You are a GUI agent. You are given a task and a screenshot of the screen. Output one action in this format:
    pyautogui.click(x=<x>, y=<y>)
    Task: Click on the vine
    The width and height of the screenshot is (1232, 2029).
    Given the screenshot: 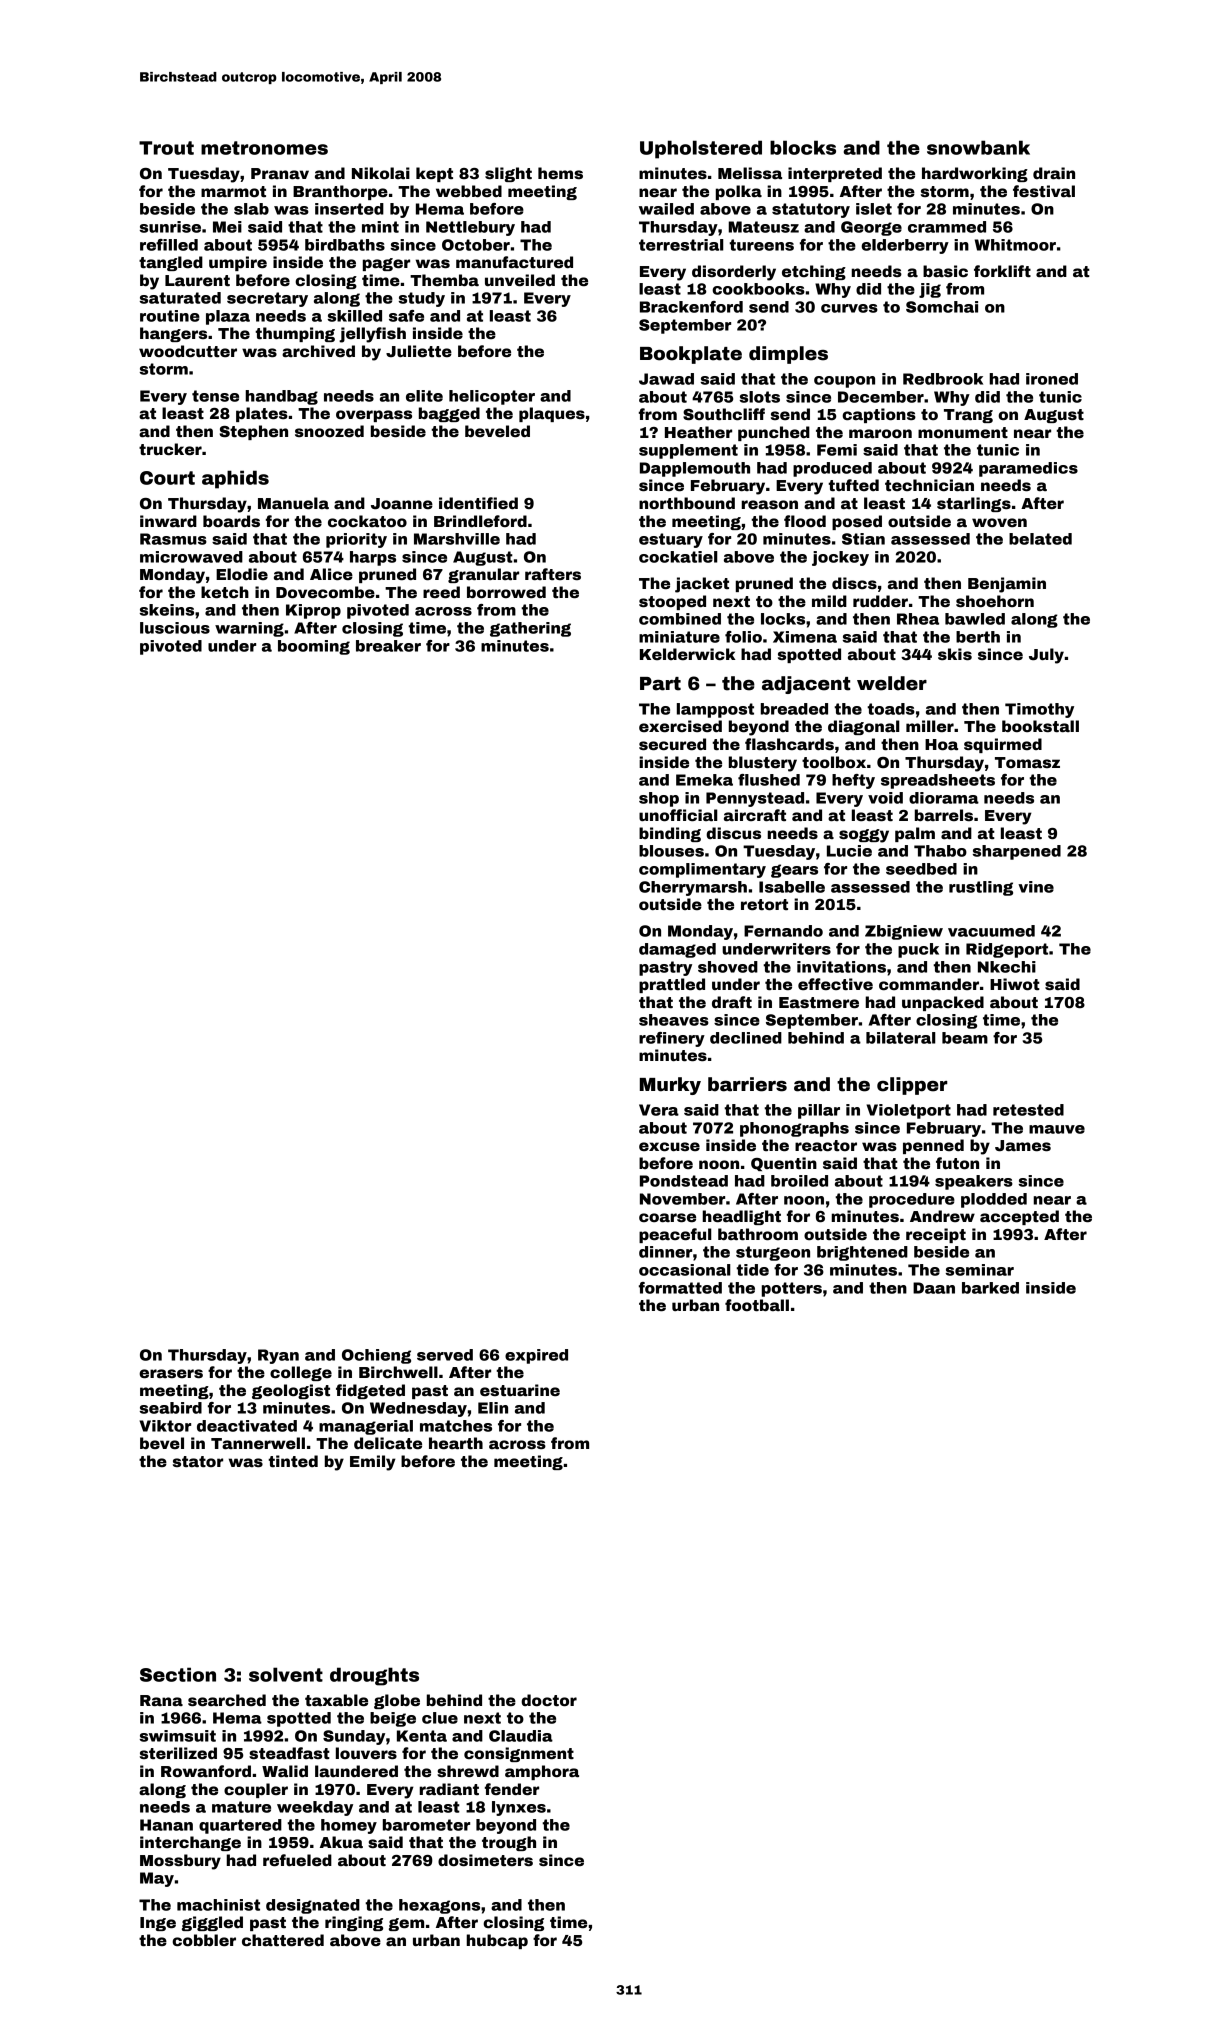 What is the action you would take?
    pyautogui.click(x=1036, y=887)
